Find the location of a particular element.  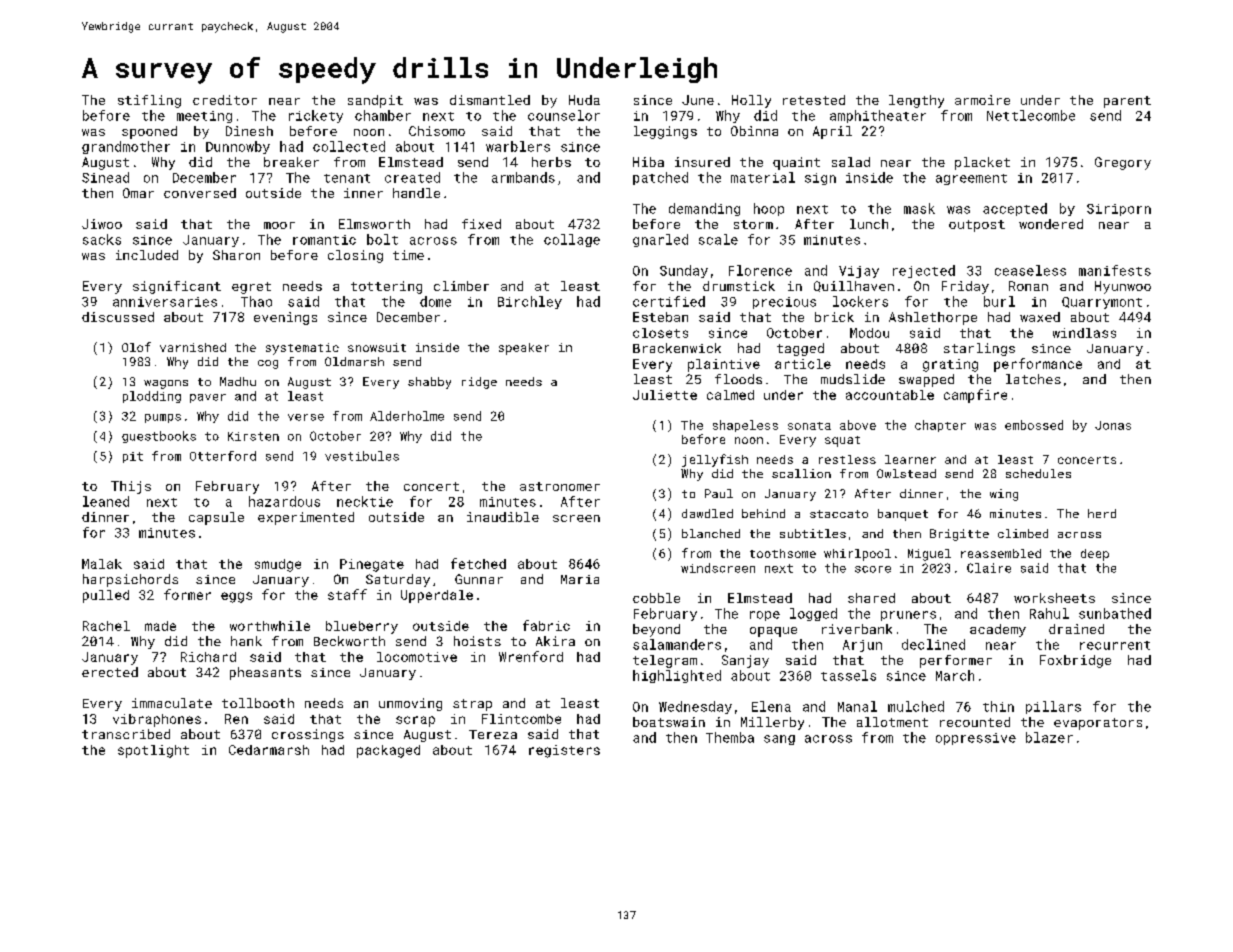

climber is located at coordinates (461, 286).
